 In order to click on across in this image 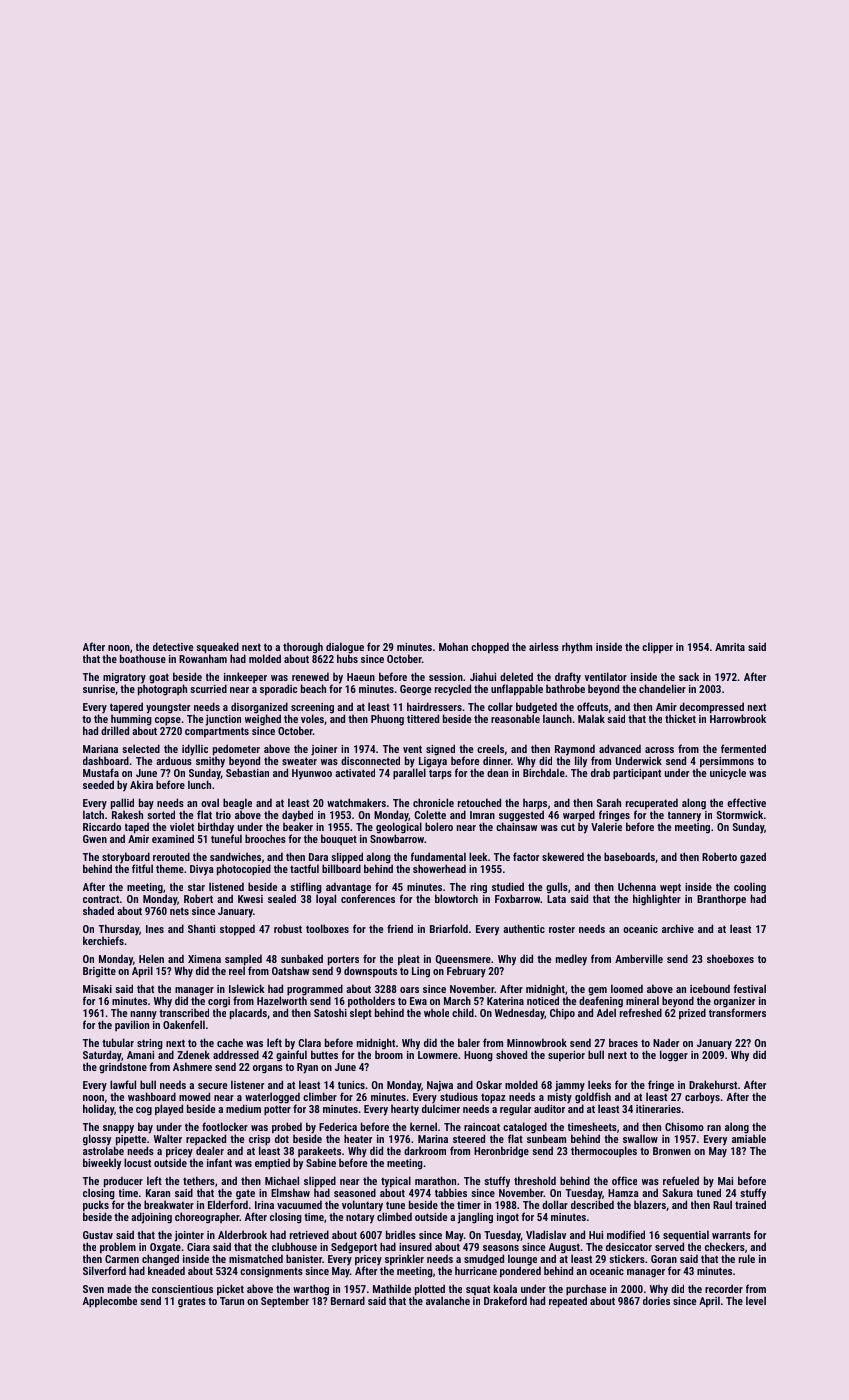, I will do `click(659, 750)`.
